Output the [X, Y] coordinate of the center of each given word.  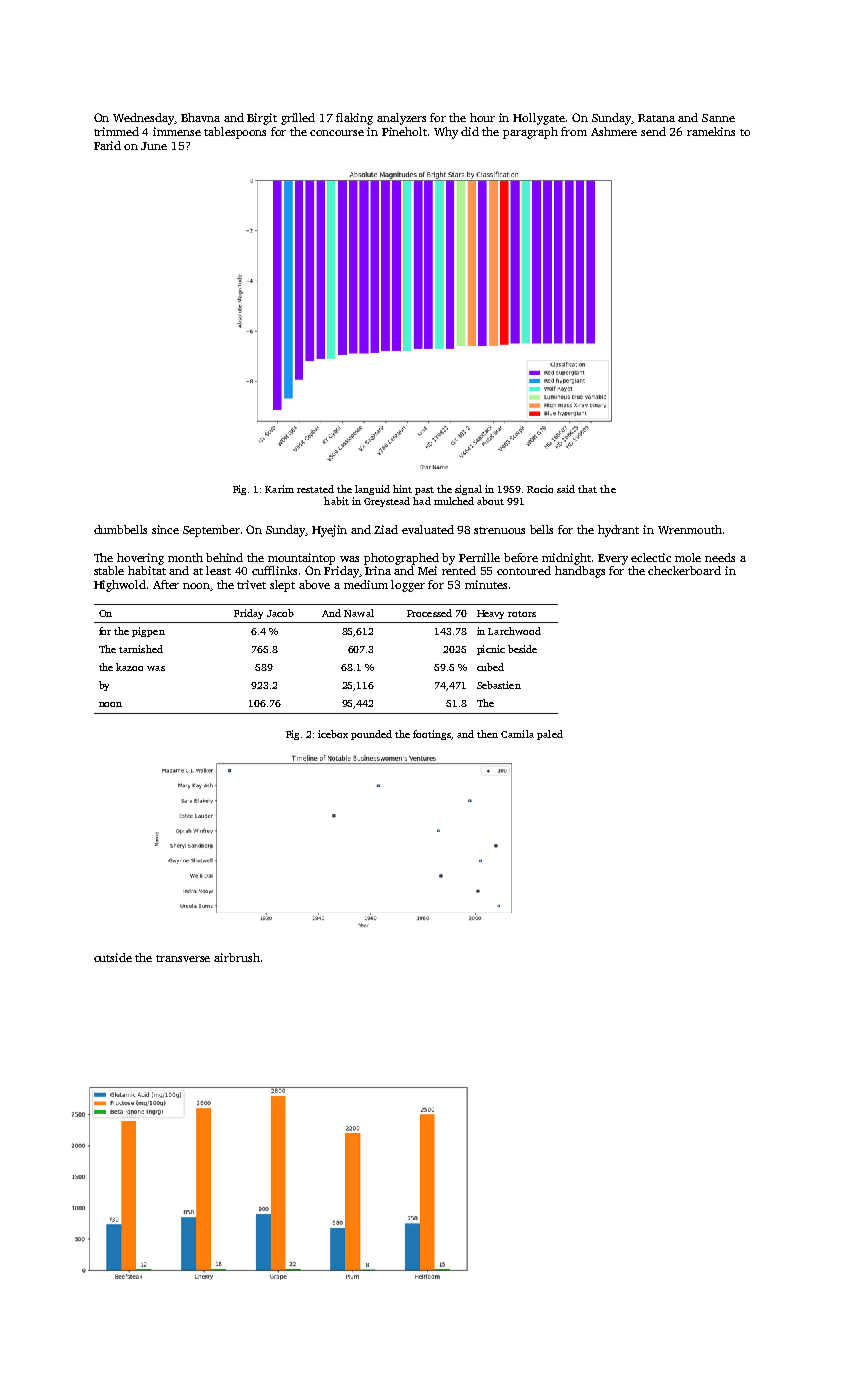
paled [550, 735]
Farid [107, 145]
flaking [354, 119]
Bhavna [200, 117]
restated [315, 489]
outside [113, 957]
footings [432, 735]
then [487, 734]
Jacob [280, 613]
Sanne [718, 118]
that [587, 489]
